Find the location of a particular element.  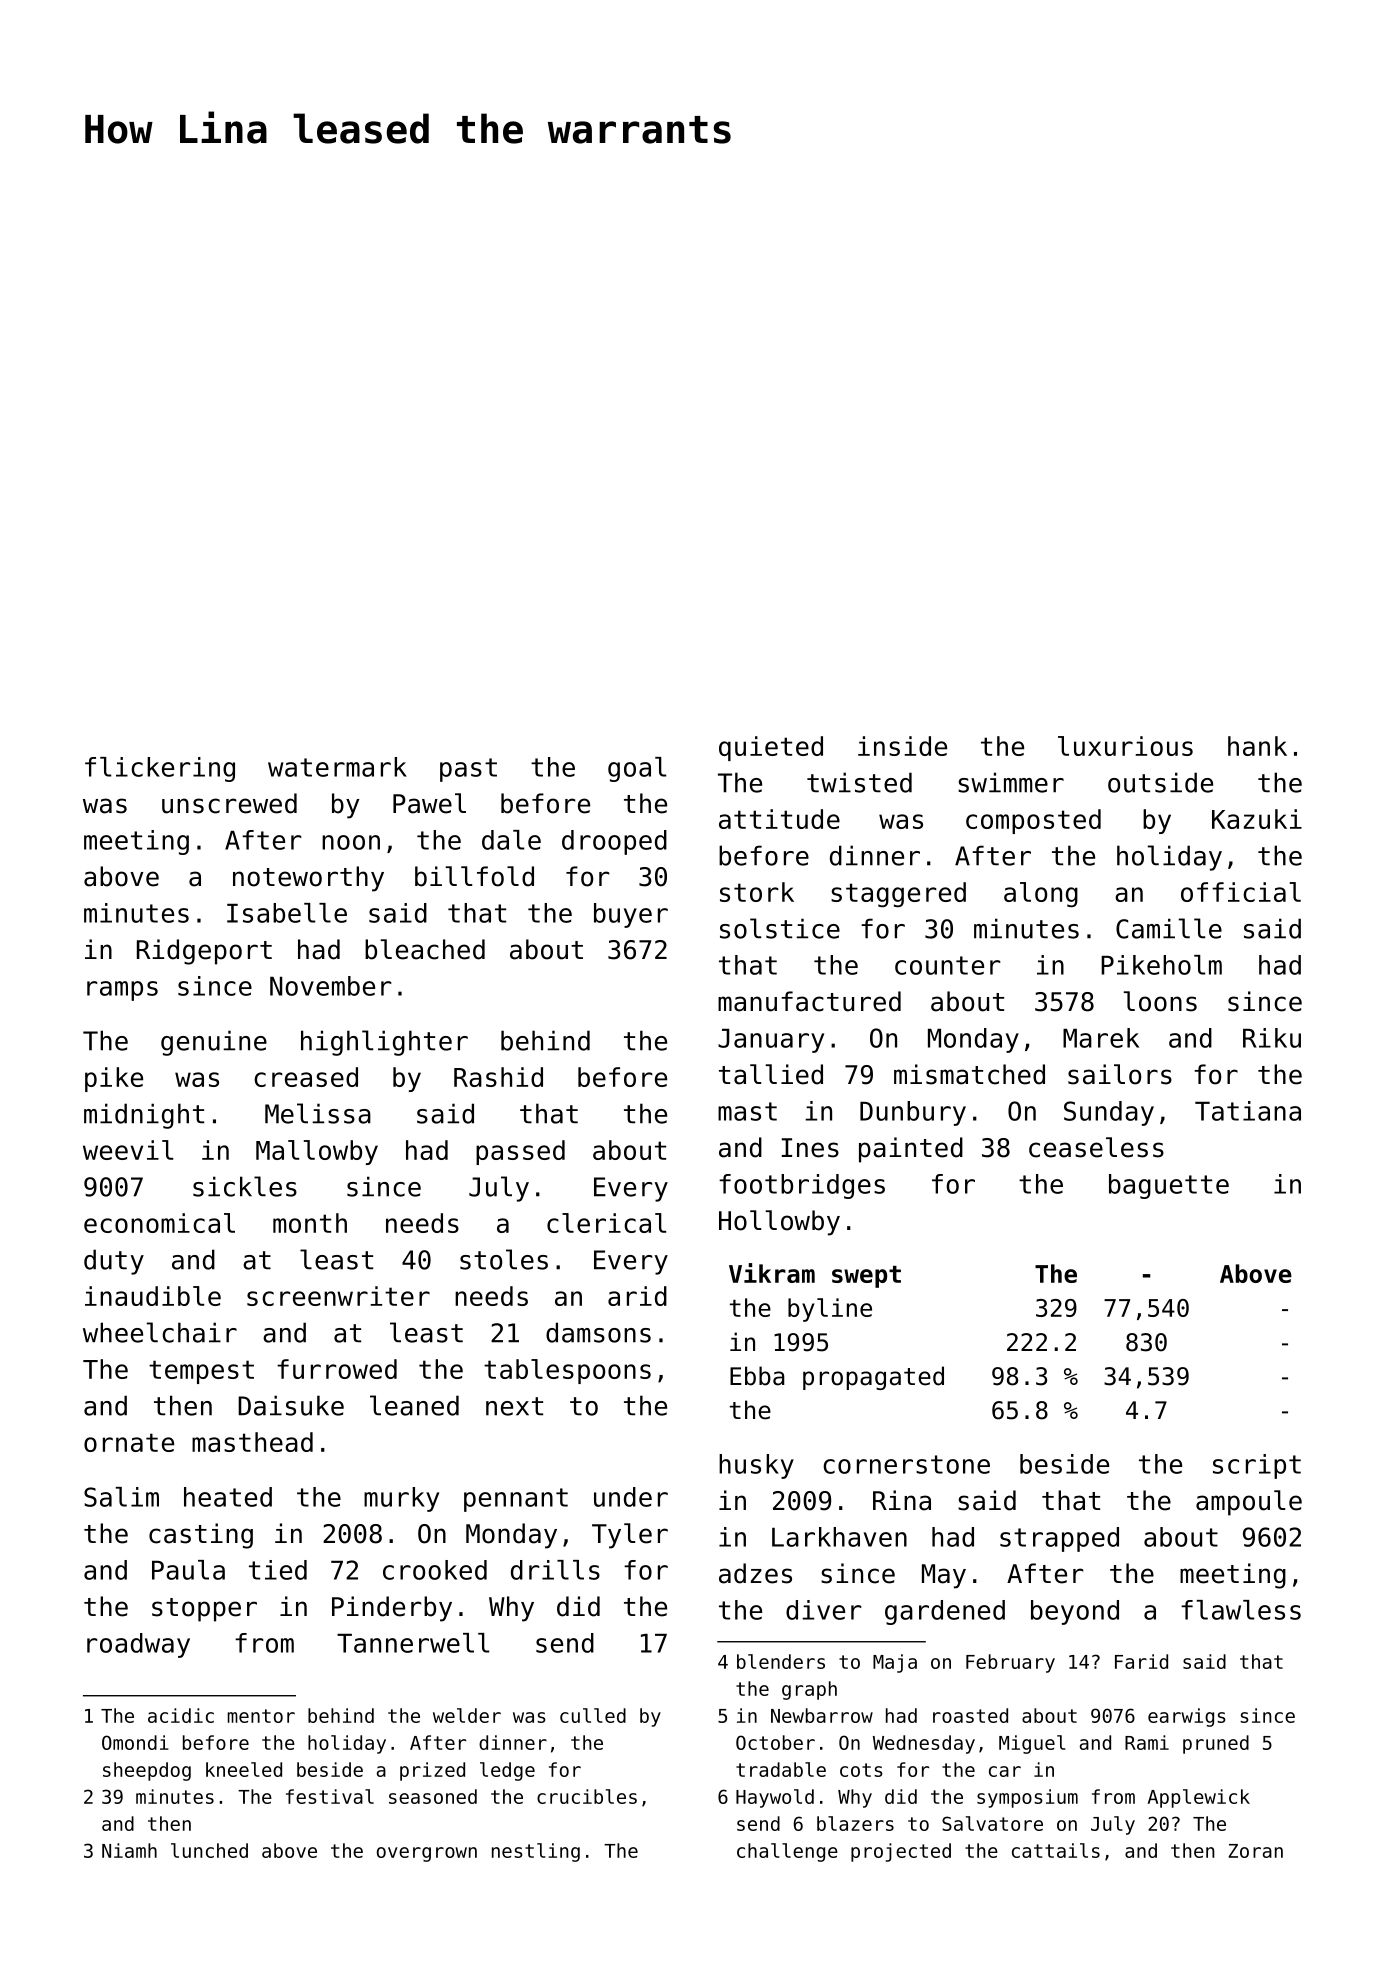

damsons is located at coordinates (598, 1332).
